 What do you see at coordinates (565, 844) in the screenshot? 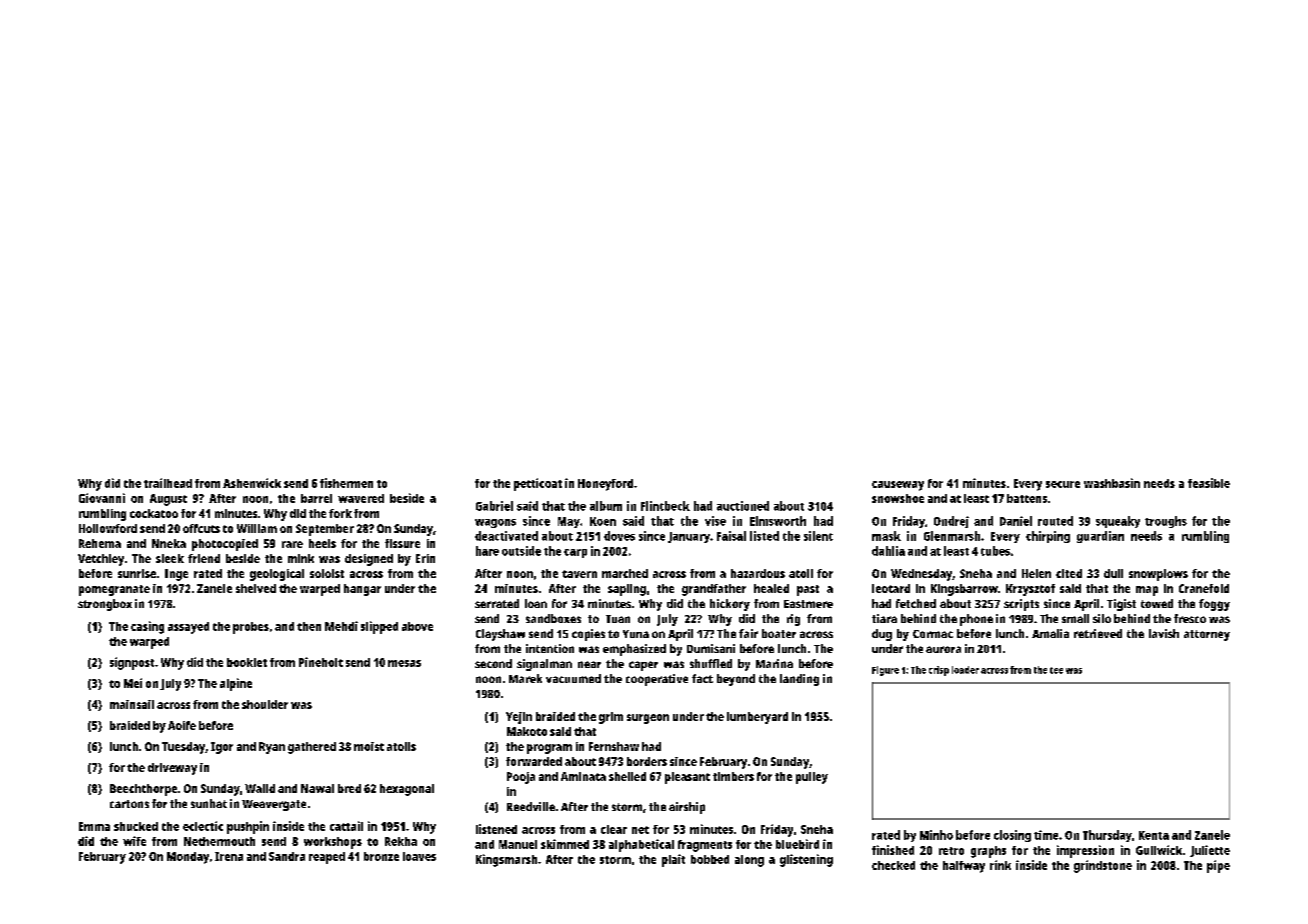
I see `skimmed` at bounding box center [565, 844].
